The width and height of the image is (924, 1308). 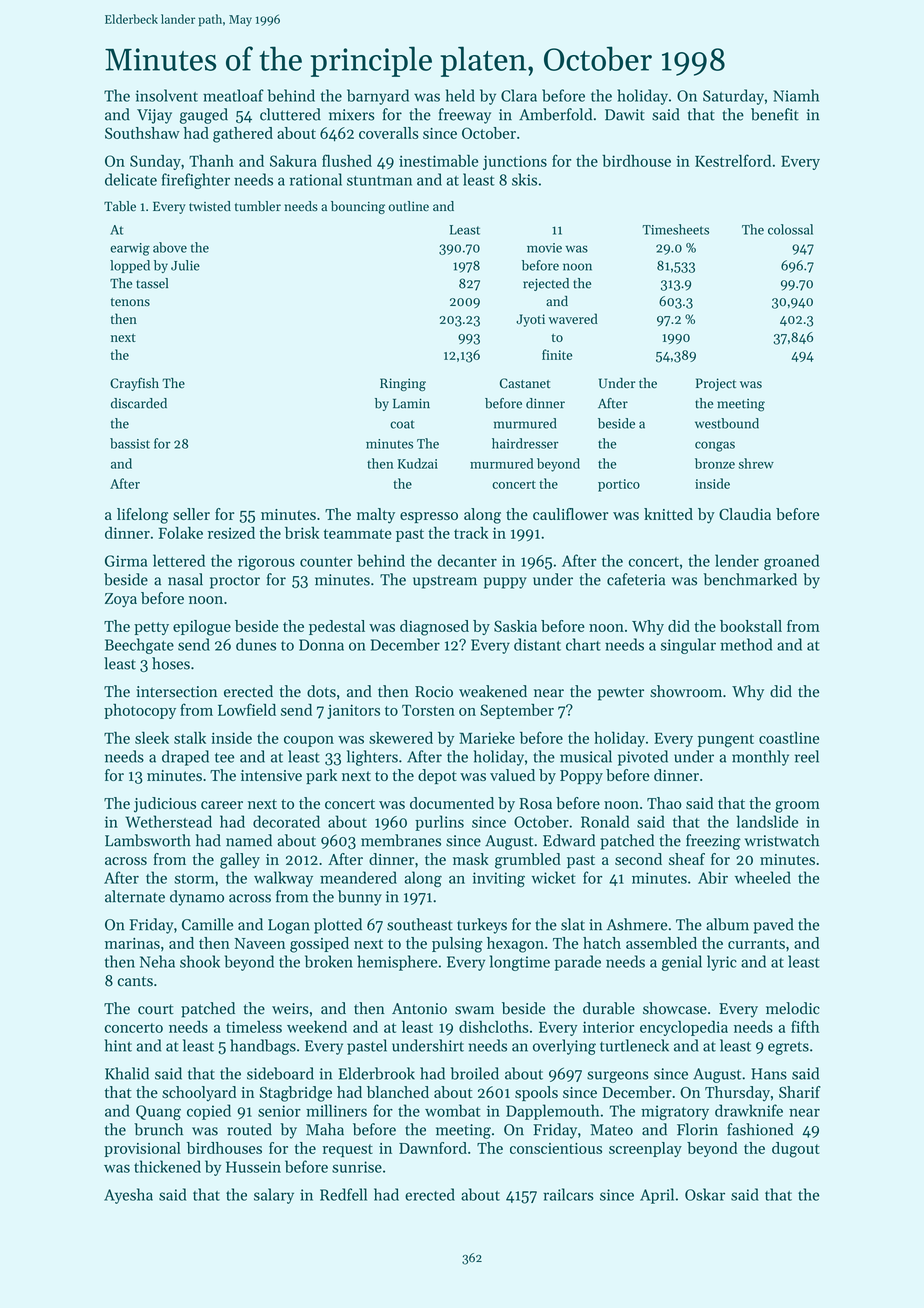 What do you see at coordinates (675, 1008) in the image?
I see `showcase` at bounding box center [675, 1008].
